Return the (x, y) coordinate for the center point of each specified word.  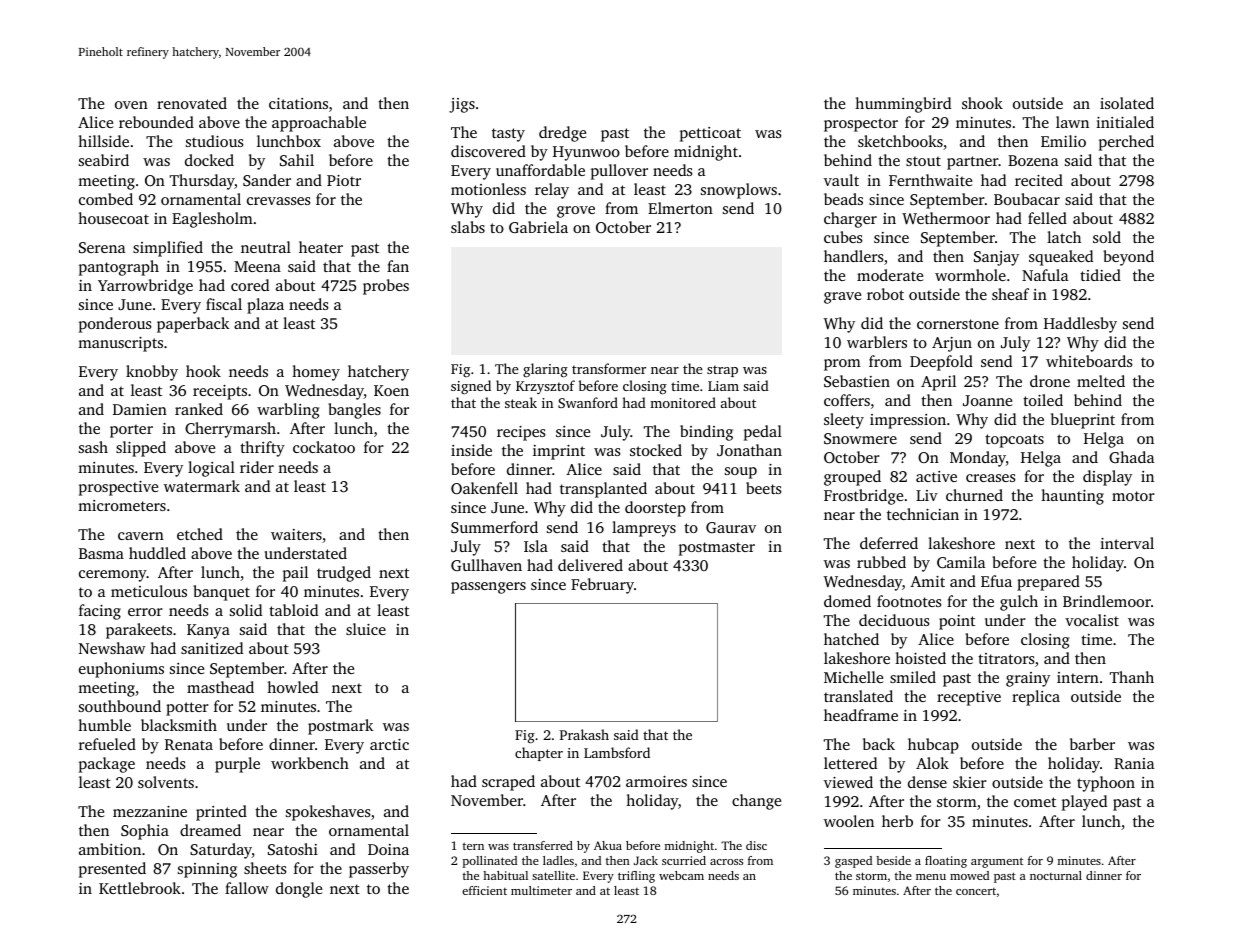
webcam (681, 875)
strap (722, 371)
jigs (462, 105)
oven (131, 105)
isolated (1127, 103)
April (938, 383)
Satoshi (293, 849)
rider (257, 467)
